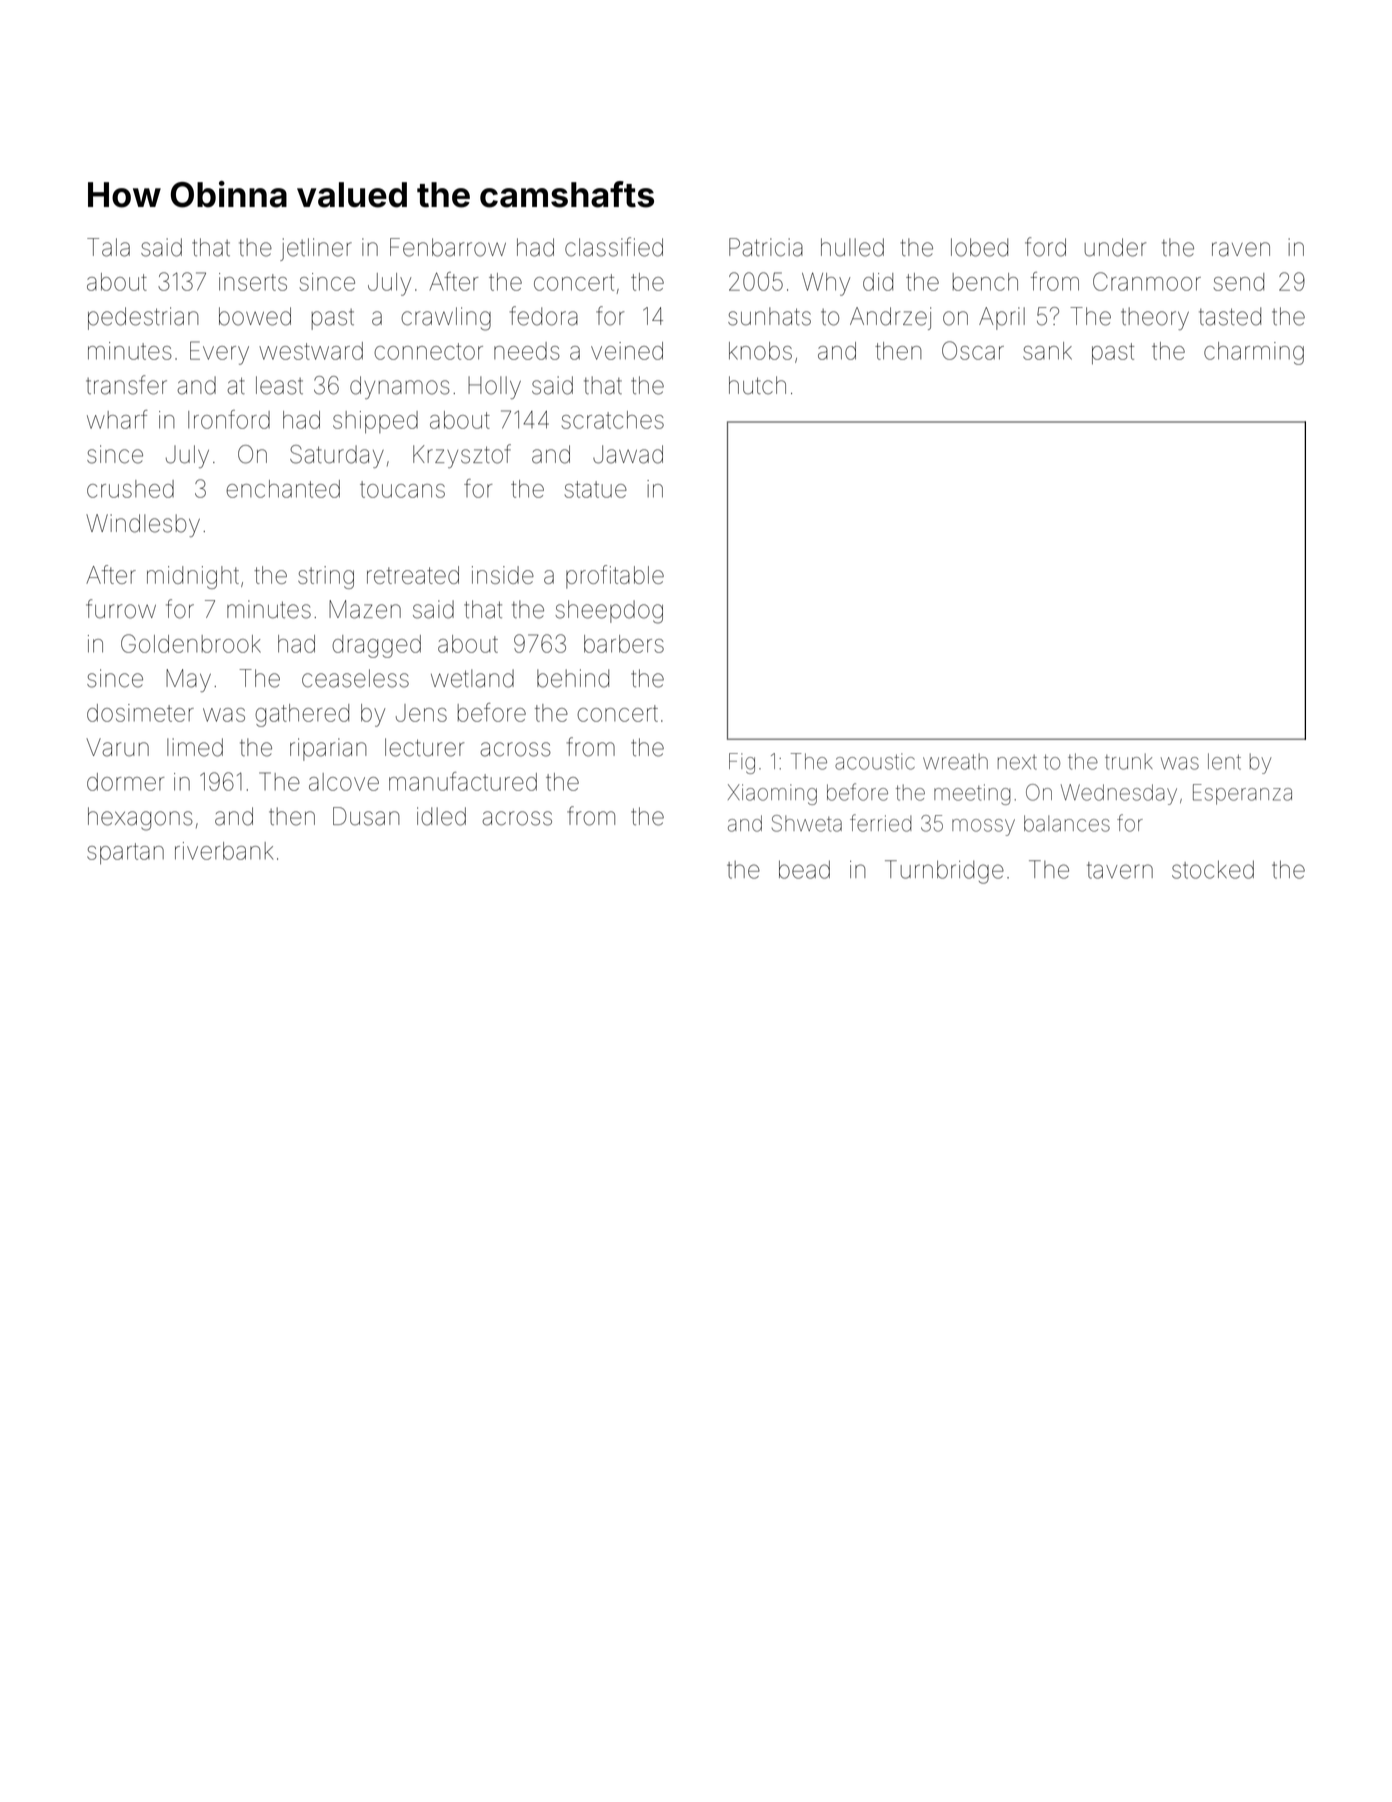  Describe the element at coordinates (609, 612) in the screenshot. I see `sheepdog` at that location.
